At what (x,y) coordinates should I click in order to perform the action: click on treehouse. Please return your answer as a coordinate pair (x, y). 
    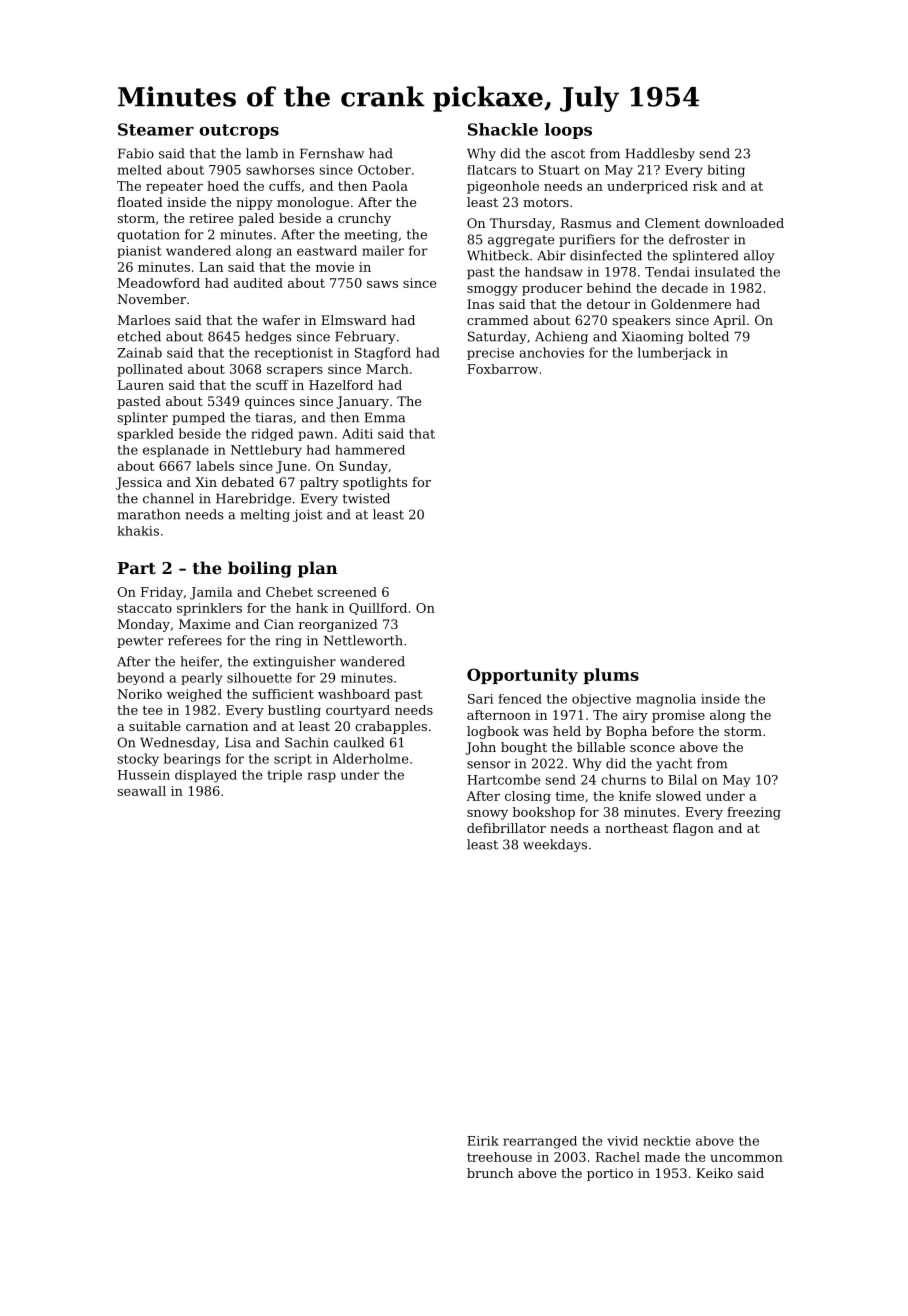
    Looking at the image, I should click on (499, 1157).
